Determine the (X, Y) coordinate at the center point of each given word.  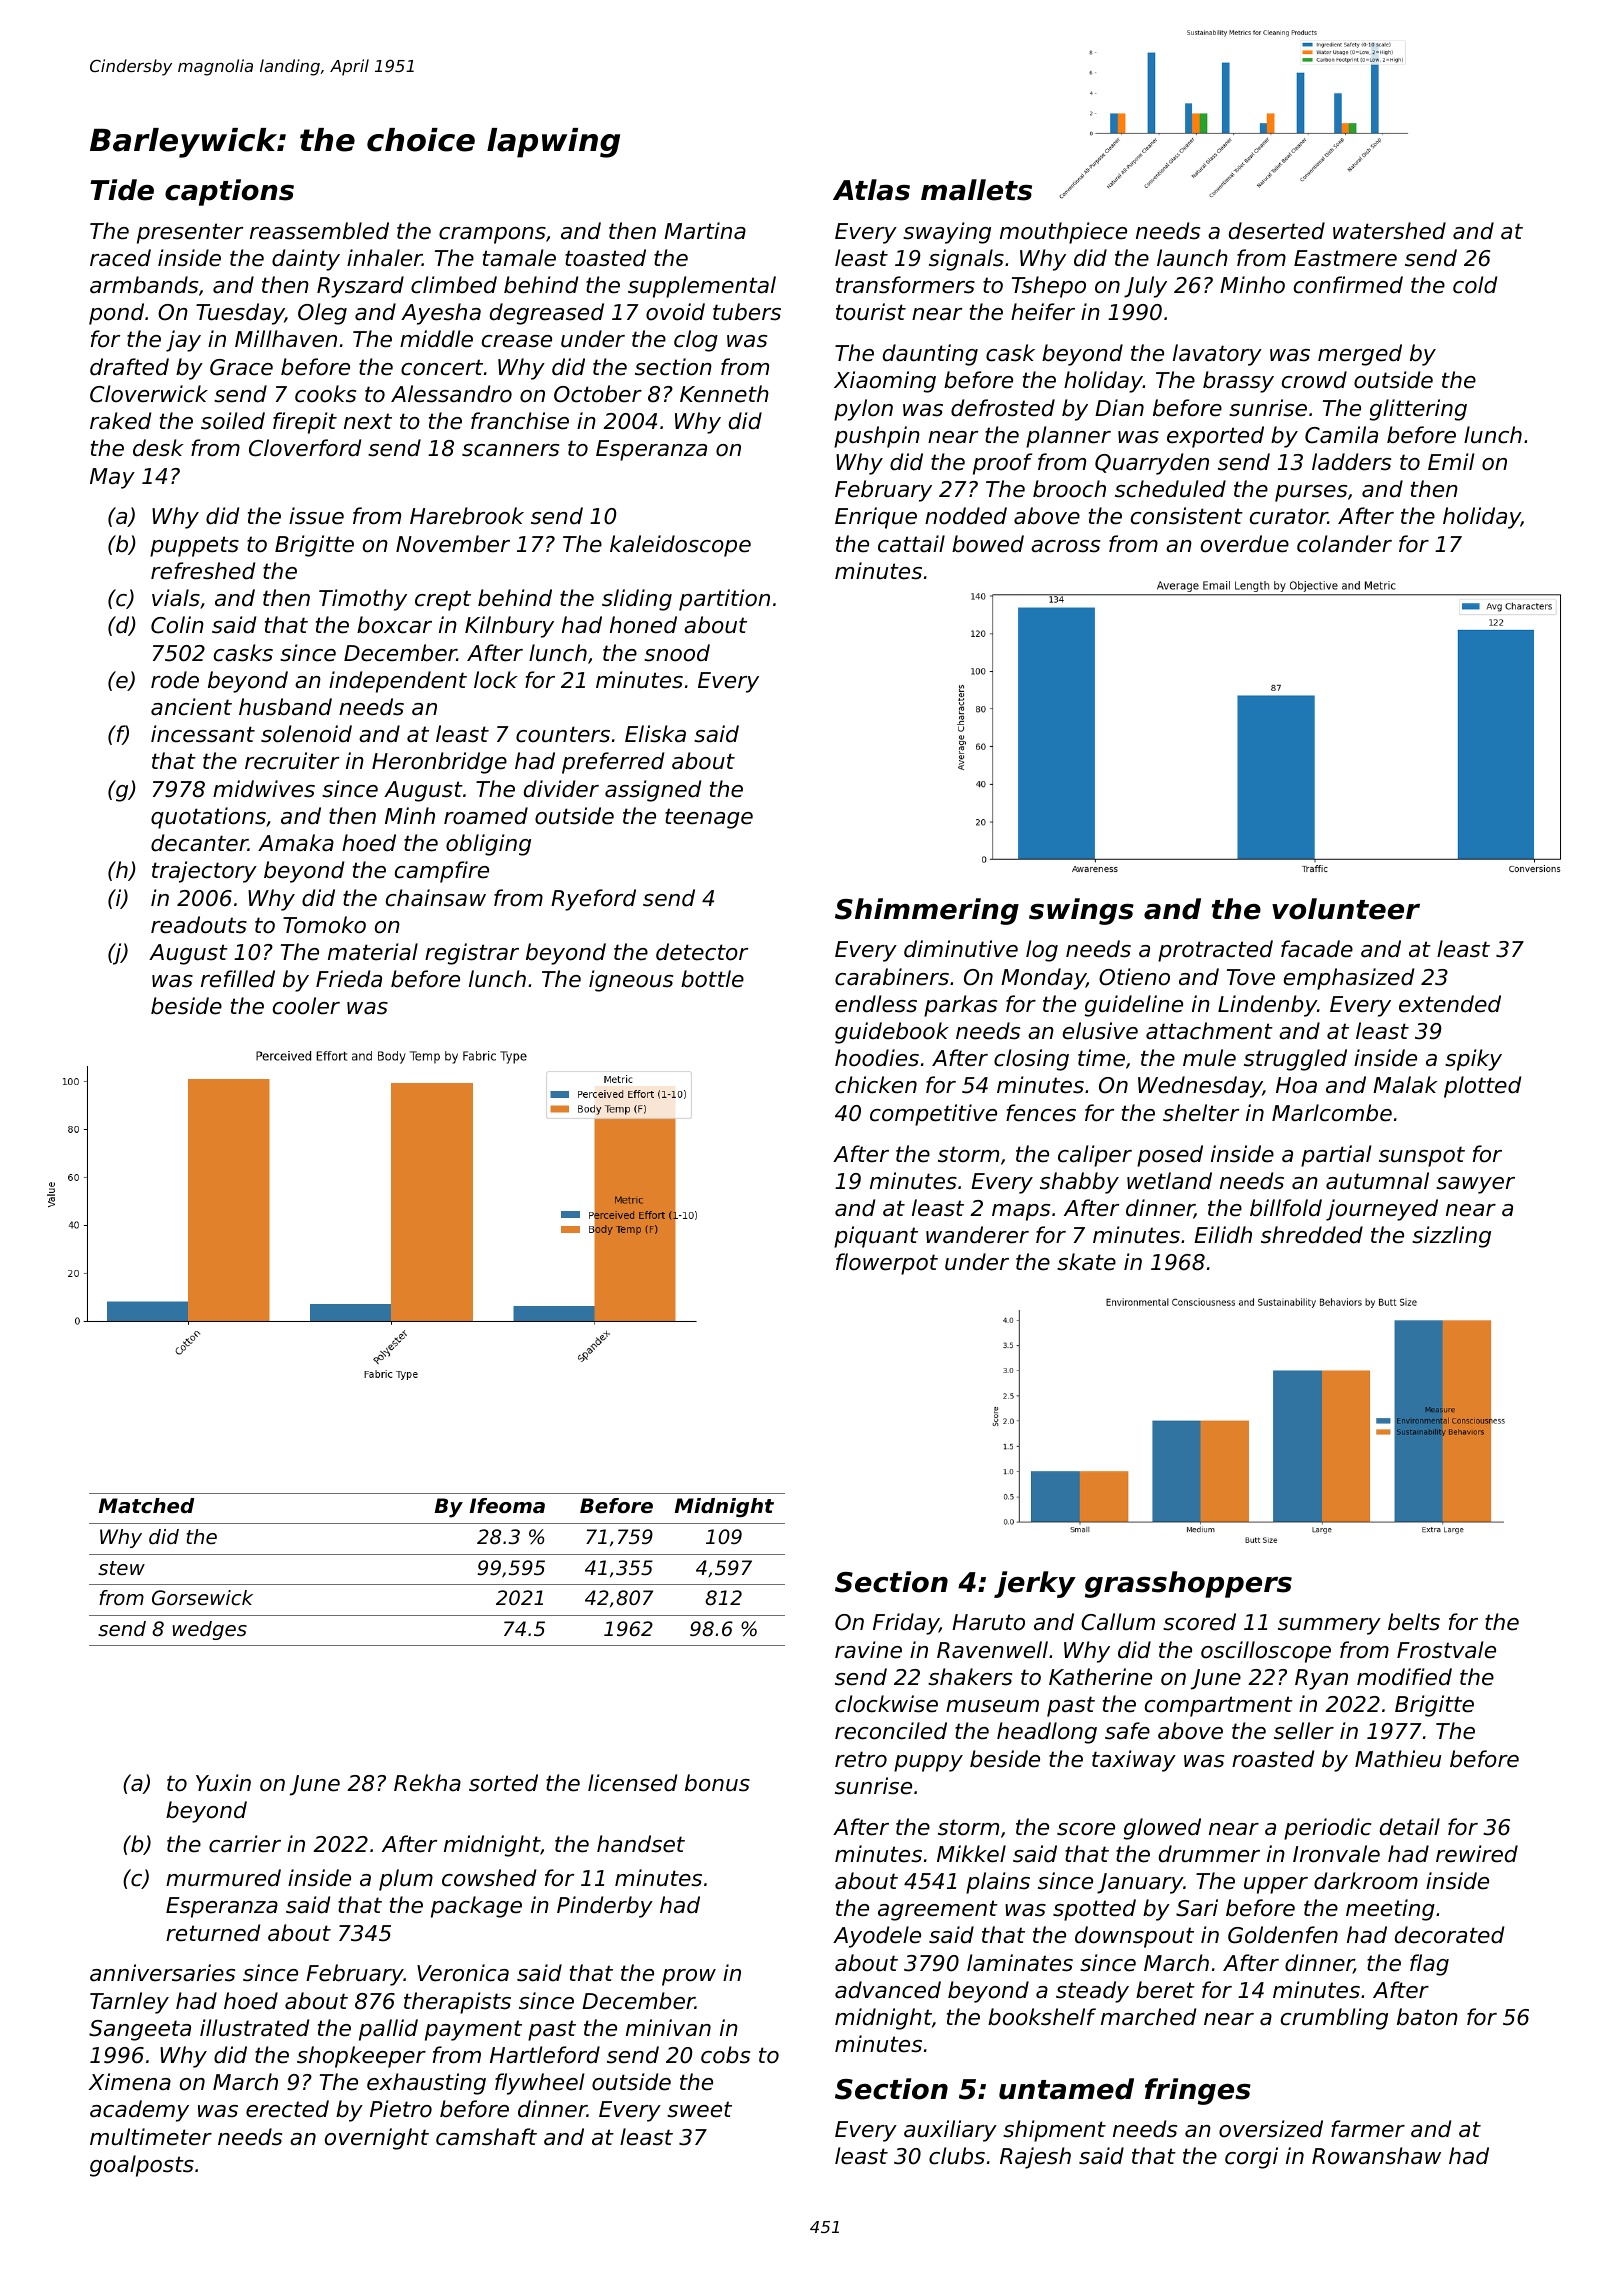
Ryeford (593, 900)
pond (116, 314)
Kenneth (724, 394)
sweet (699, 2109)
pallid (388, 2030)
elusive (1100, 1031)
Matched (146, 1506)
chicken (876, 1085)
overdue (1245, 544)
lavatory (1217, 355)
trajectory (204, 872)
